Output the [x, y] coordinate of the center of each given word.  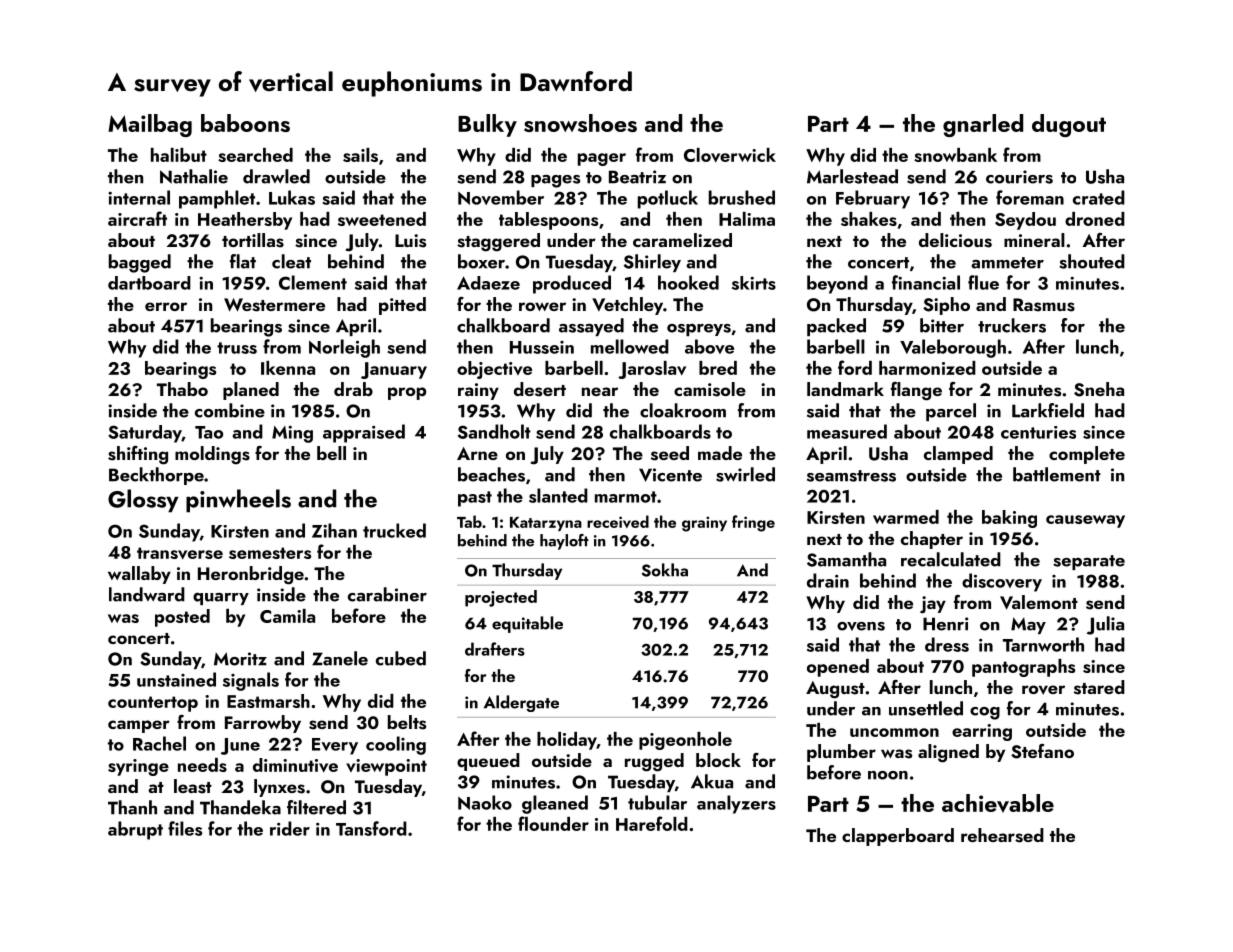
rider [290, 828]
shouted [1092, 261]
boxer [481, 261]
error [166, 306]
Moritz [240, 659]
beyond [837, 284]
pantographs [1023, 668]
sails [360, 155]
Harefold [652, 823]
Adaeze [488, 283]
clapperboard [898, 837]
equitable [527, 624]
